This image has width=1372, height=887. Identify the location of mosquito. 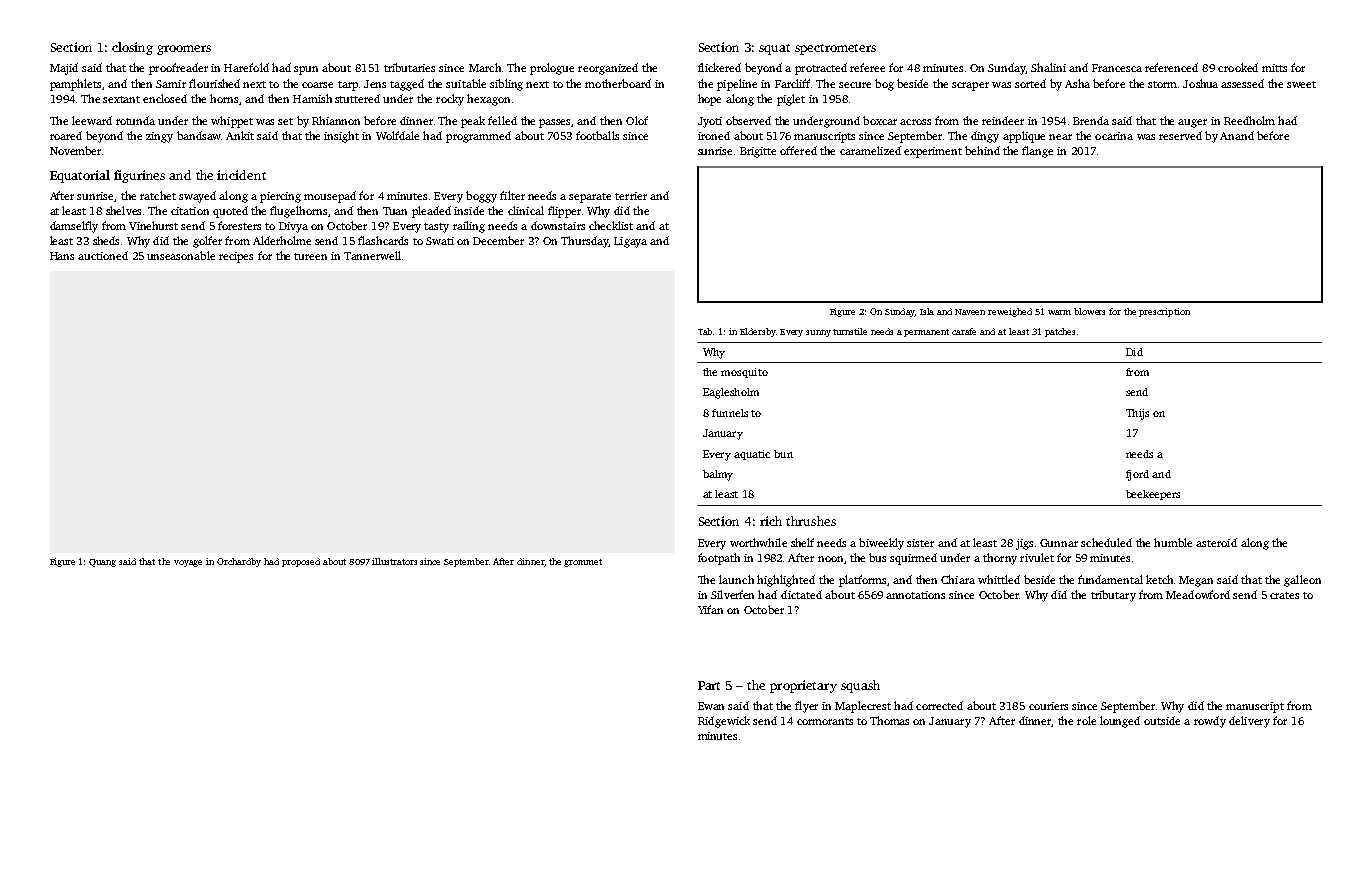
(744, 373).
